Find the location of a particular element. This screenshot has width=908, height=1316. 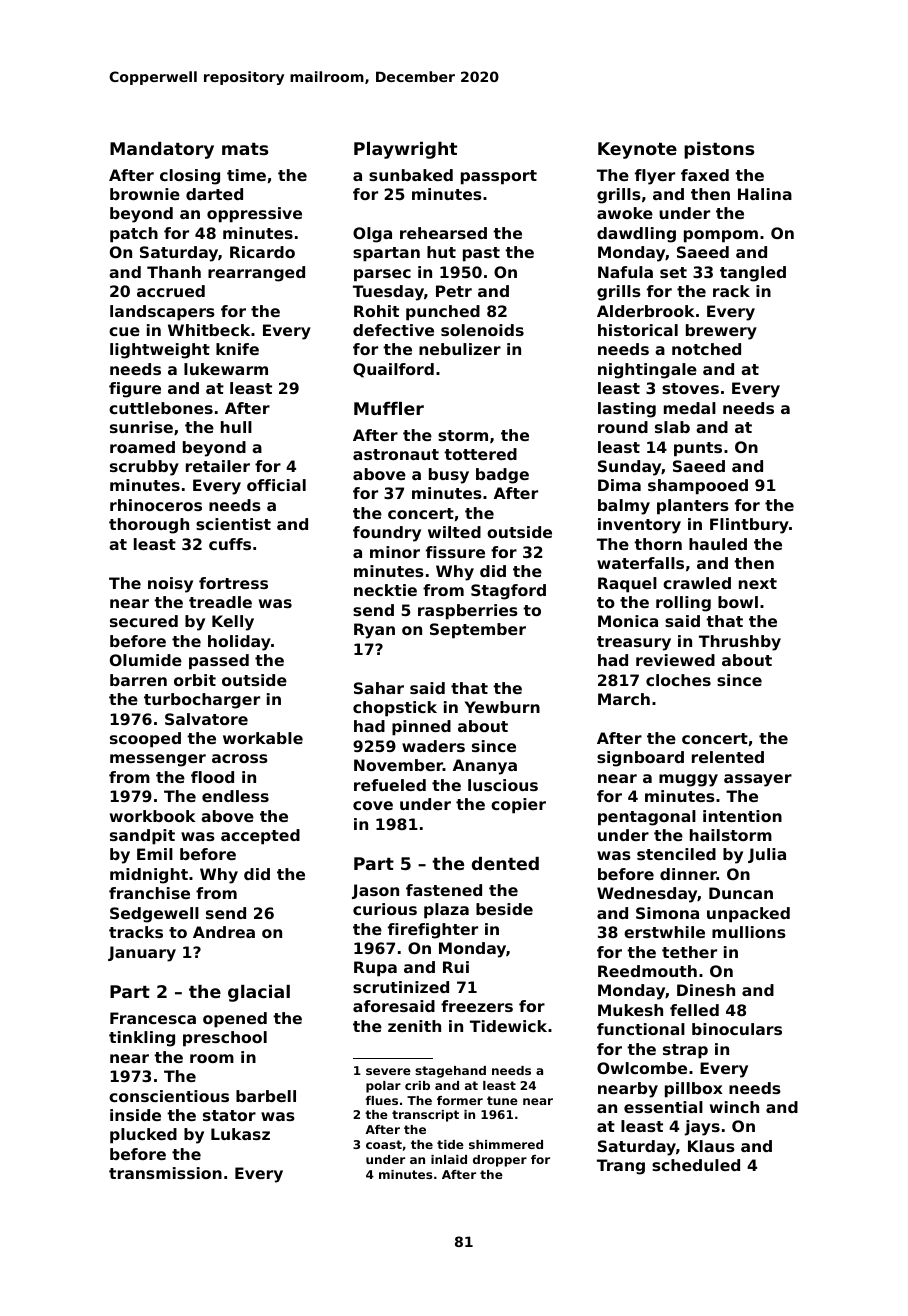

brewery is located at coordinates (721, 332).
